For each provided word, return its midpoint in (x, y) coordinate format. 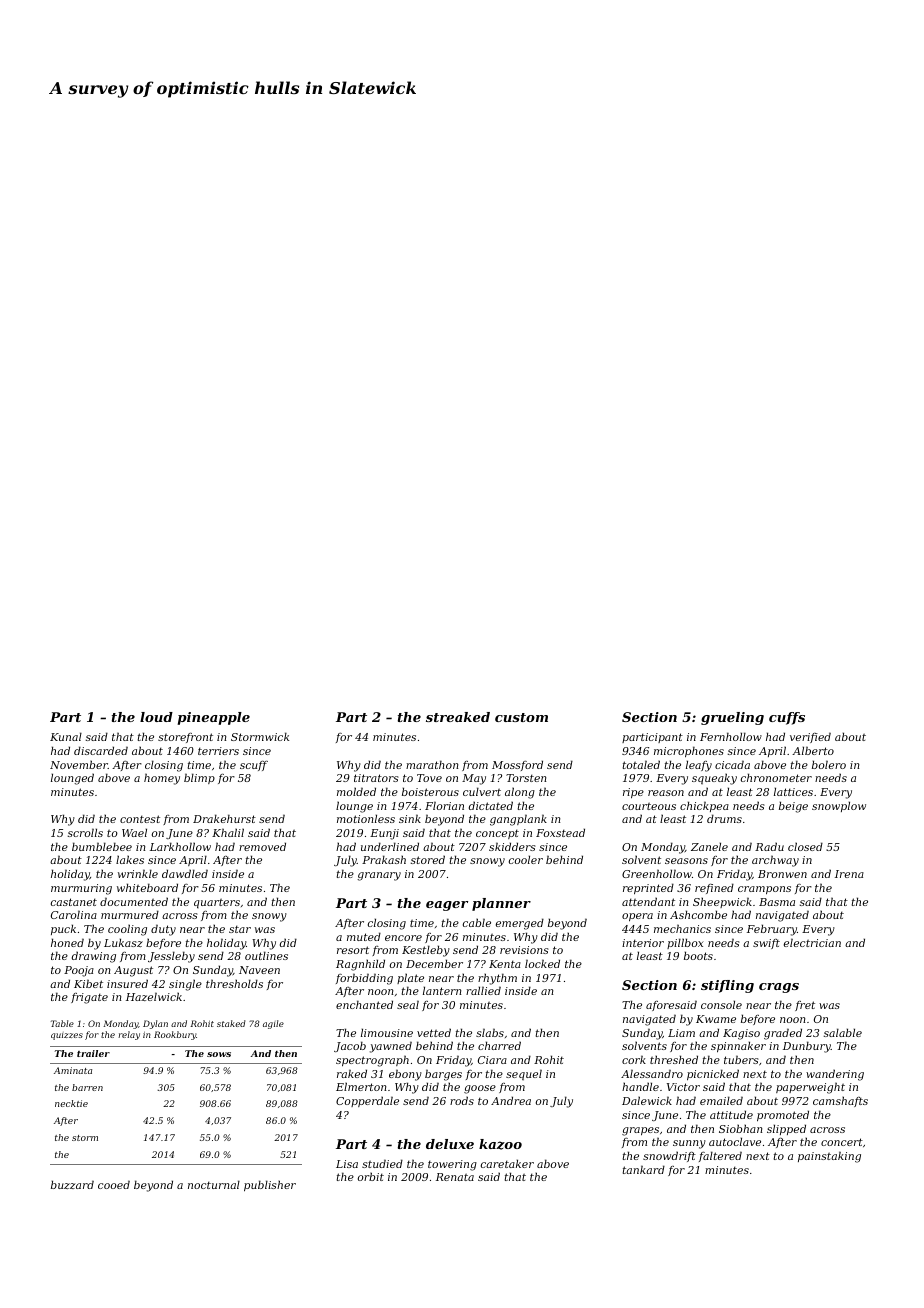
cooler (526, 859)
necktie (71, 1103)
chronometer (776, 777)
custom (521, 717)
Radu (769, 846)
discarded (101, 750)
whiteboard (147, 887)
